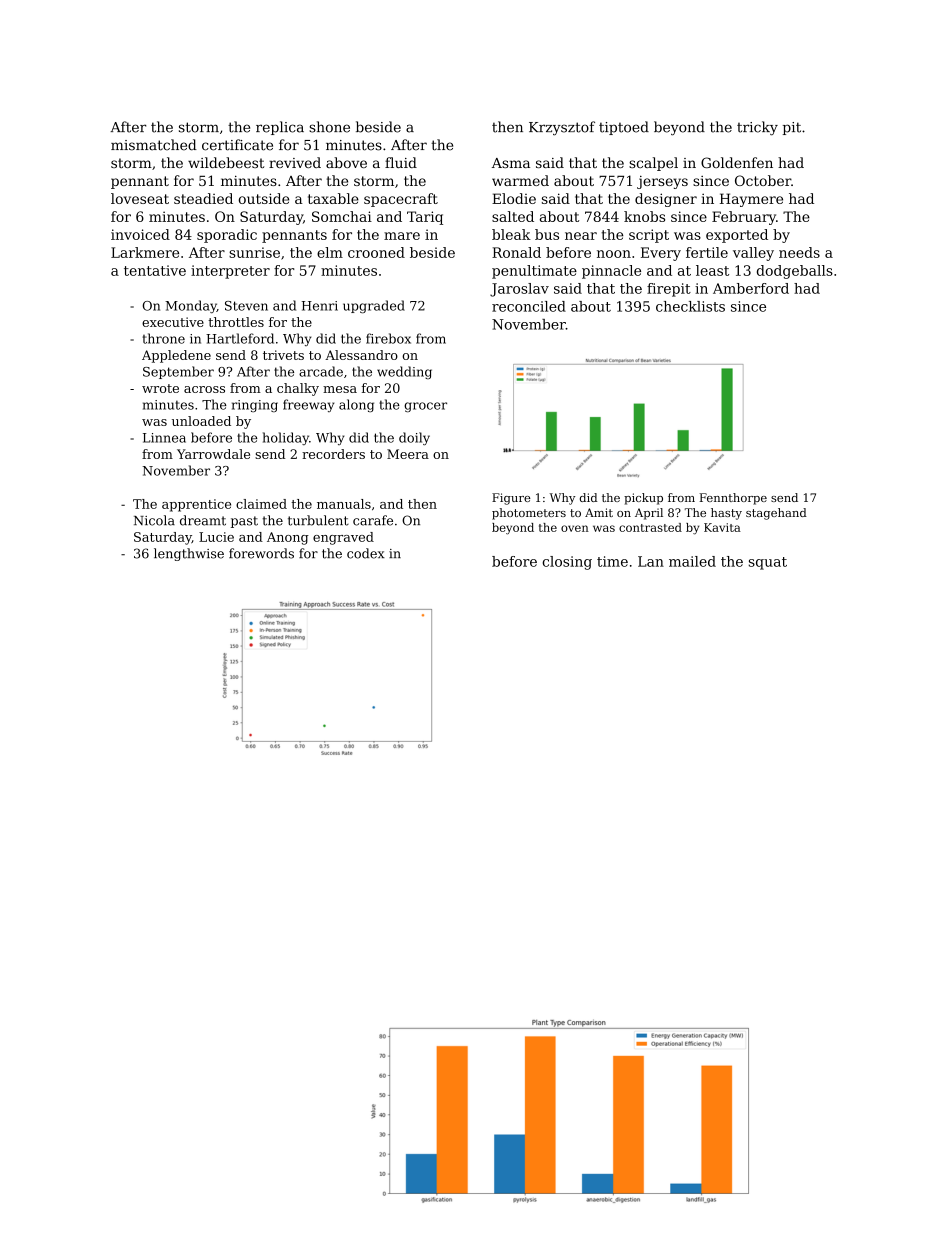 This image has width=952, height=1233. What do you see at coordinates (690, 306) in the image?
I see `checklists` at bounding box center [690, 306].
